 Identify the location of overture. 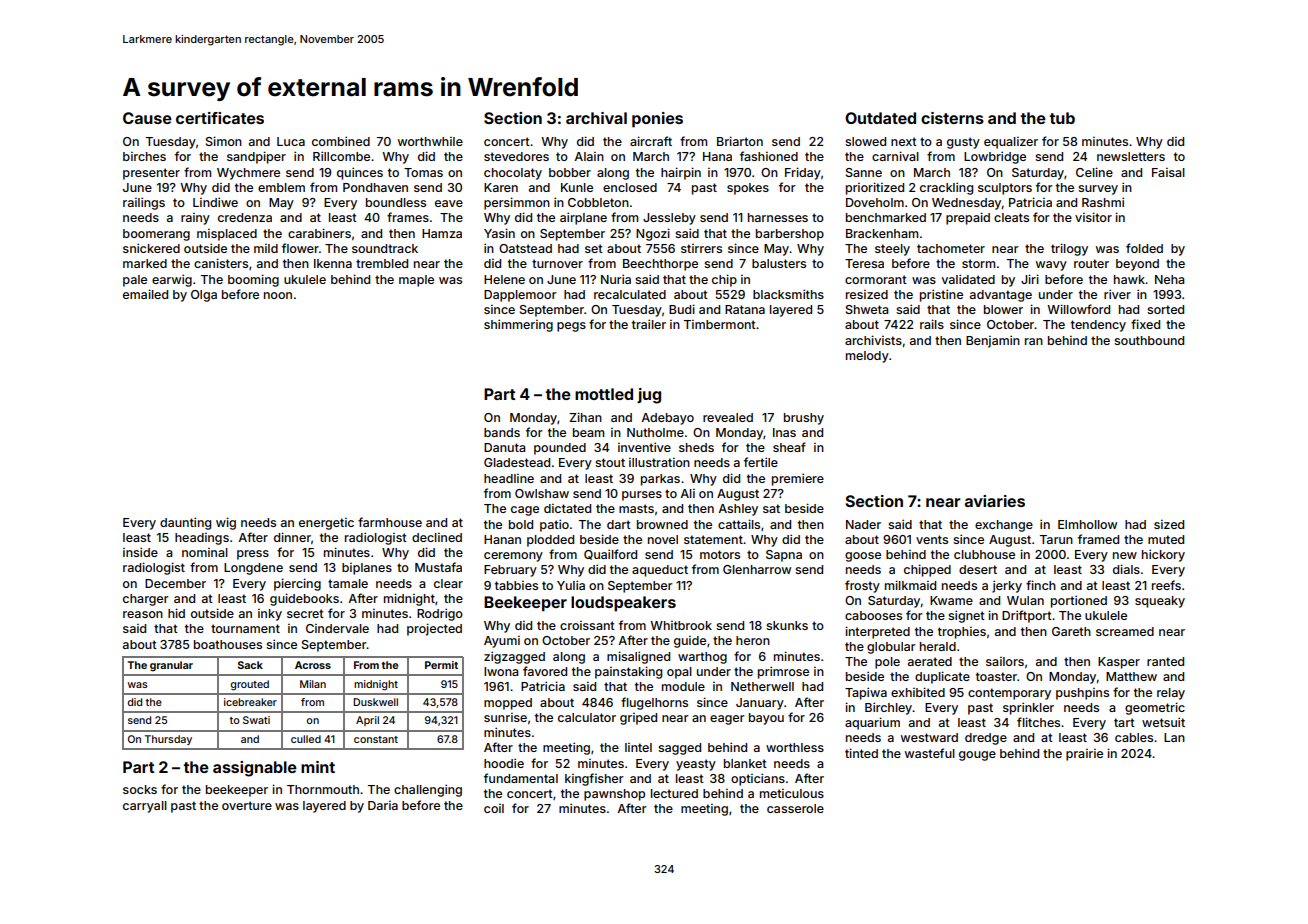
(247, 805).
